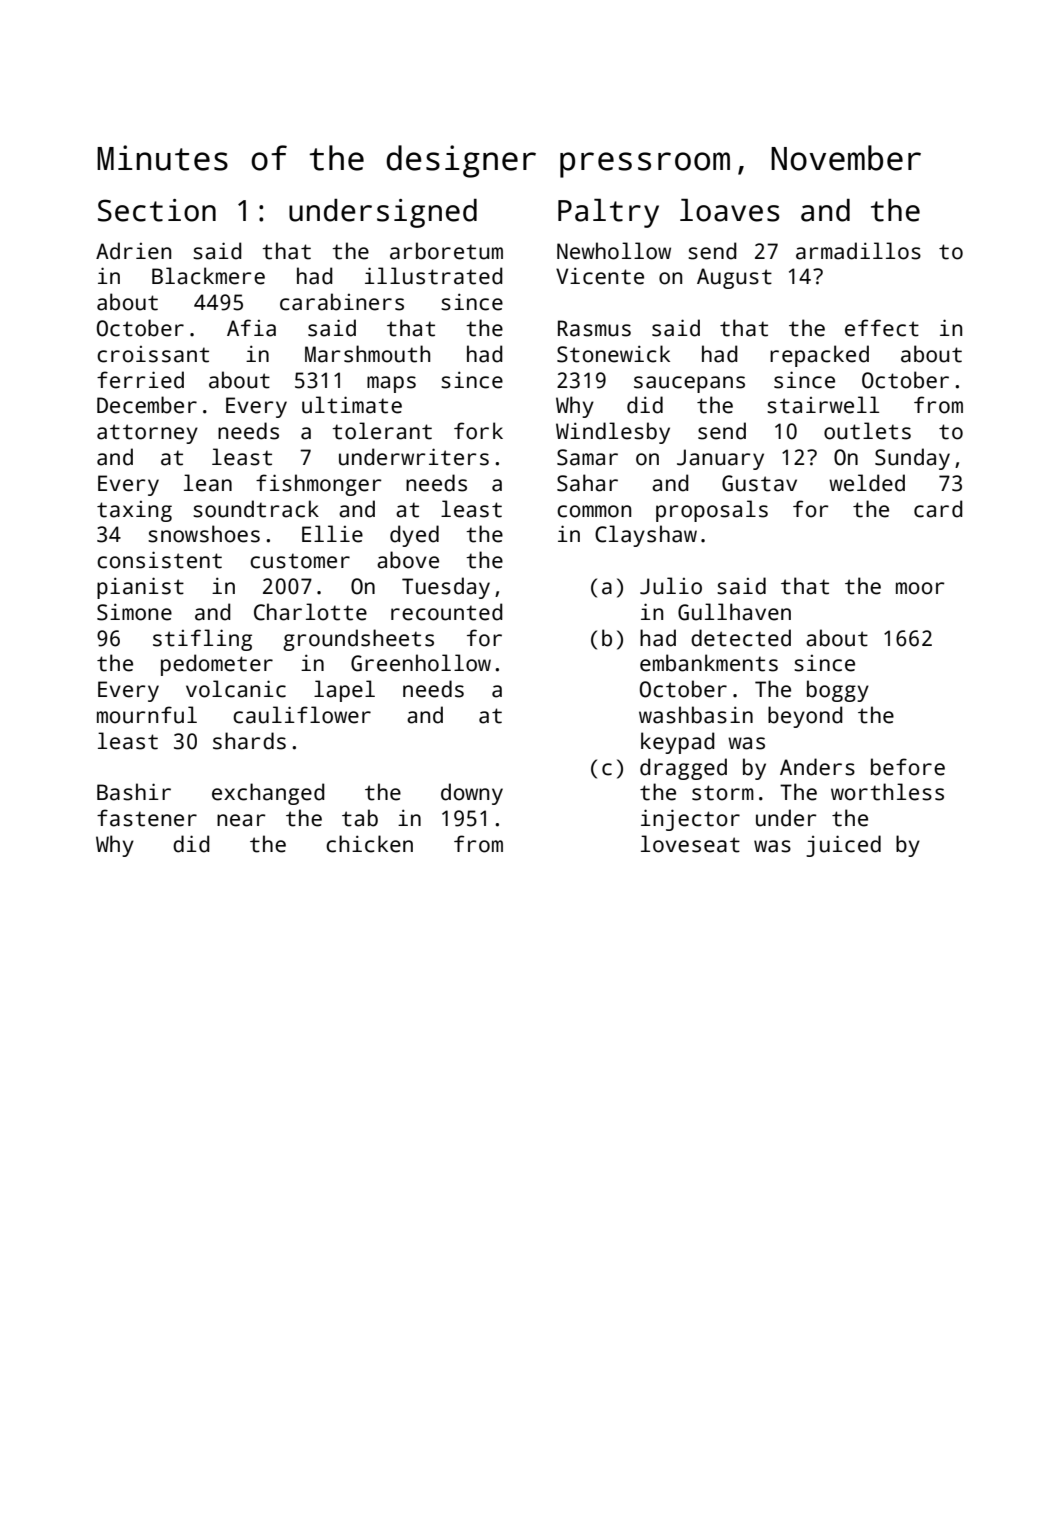 The height and width of the screenshot is (1535, 1060). What do you see at coordinates (683, 769) in the screenshot?
I see `dragged` at bounding box center [683, 769].
